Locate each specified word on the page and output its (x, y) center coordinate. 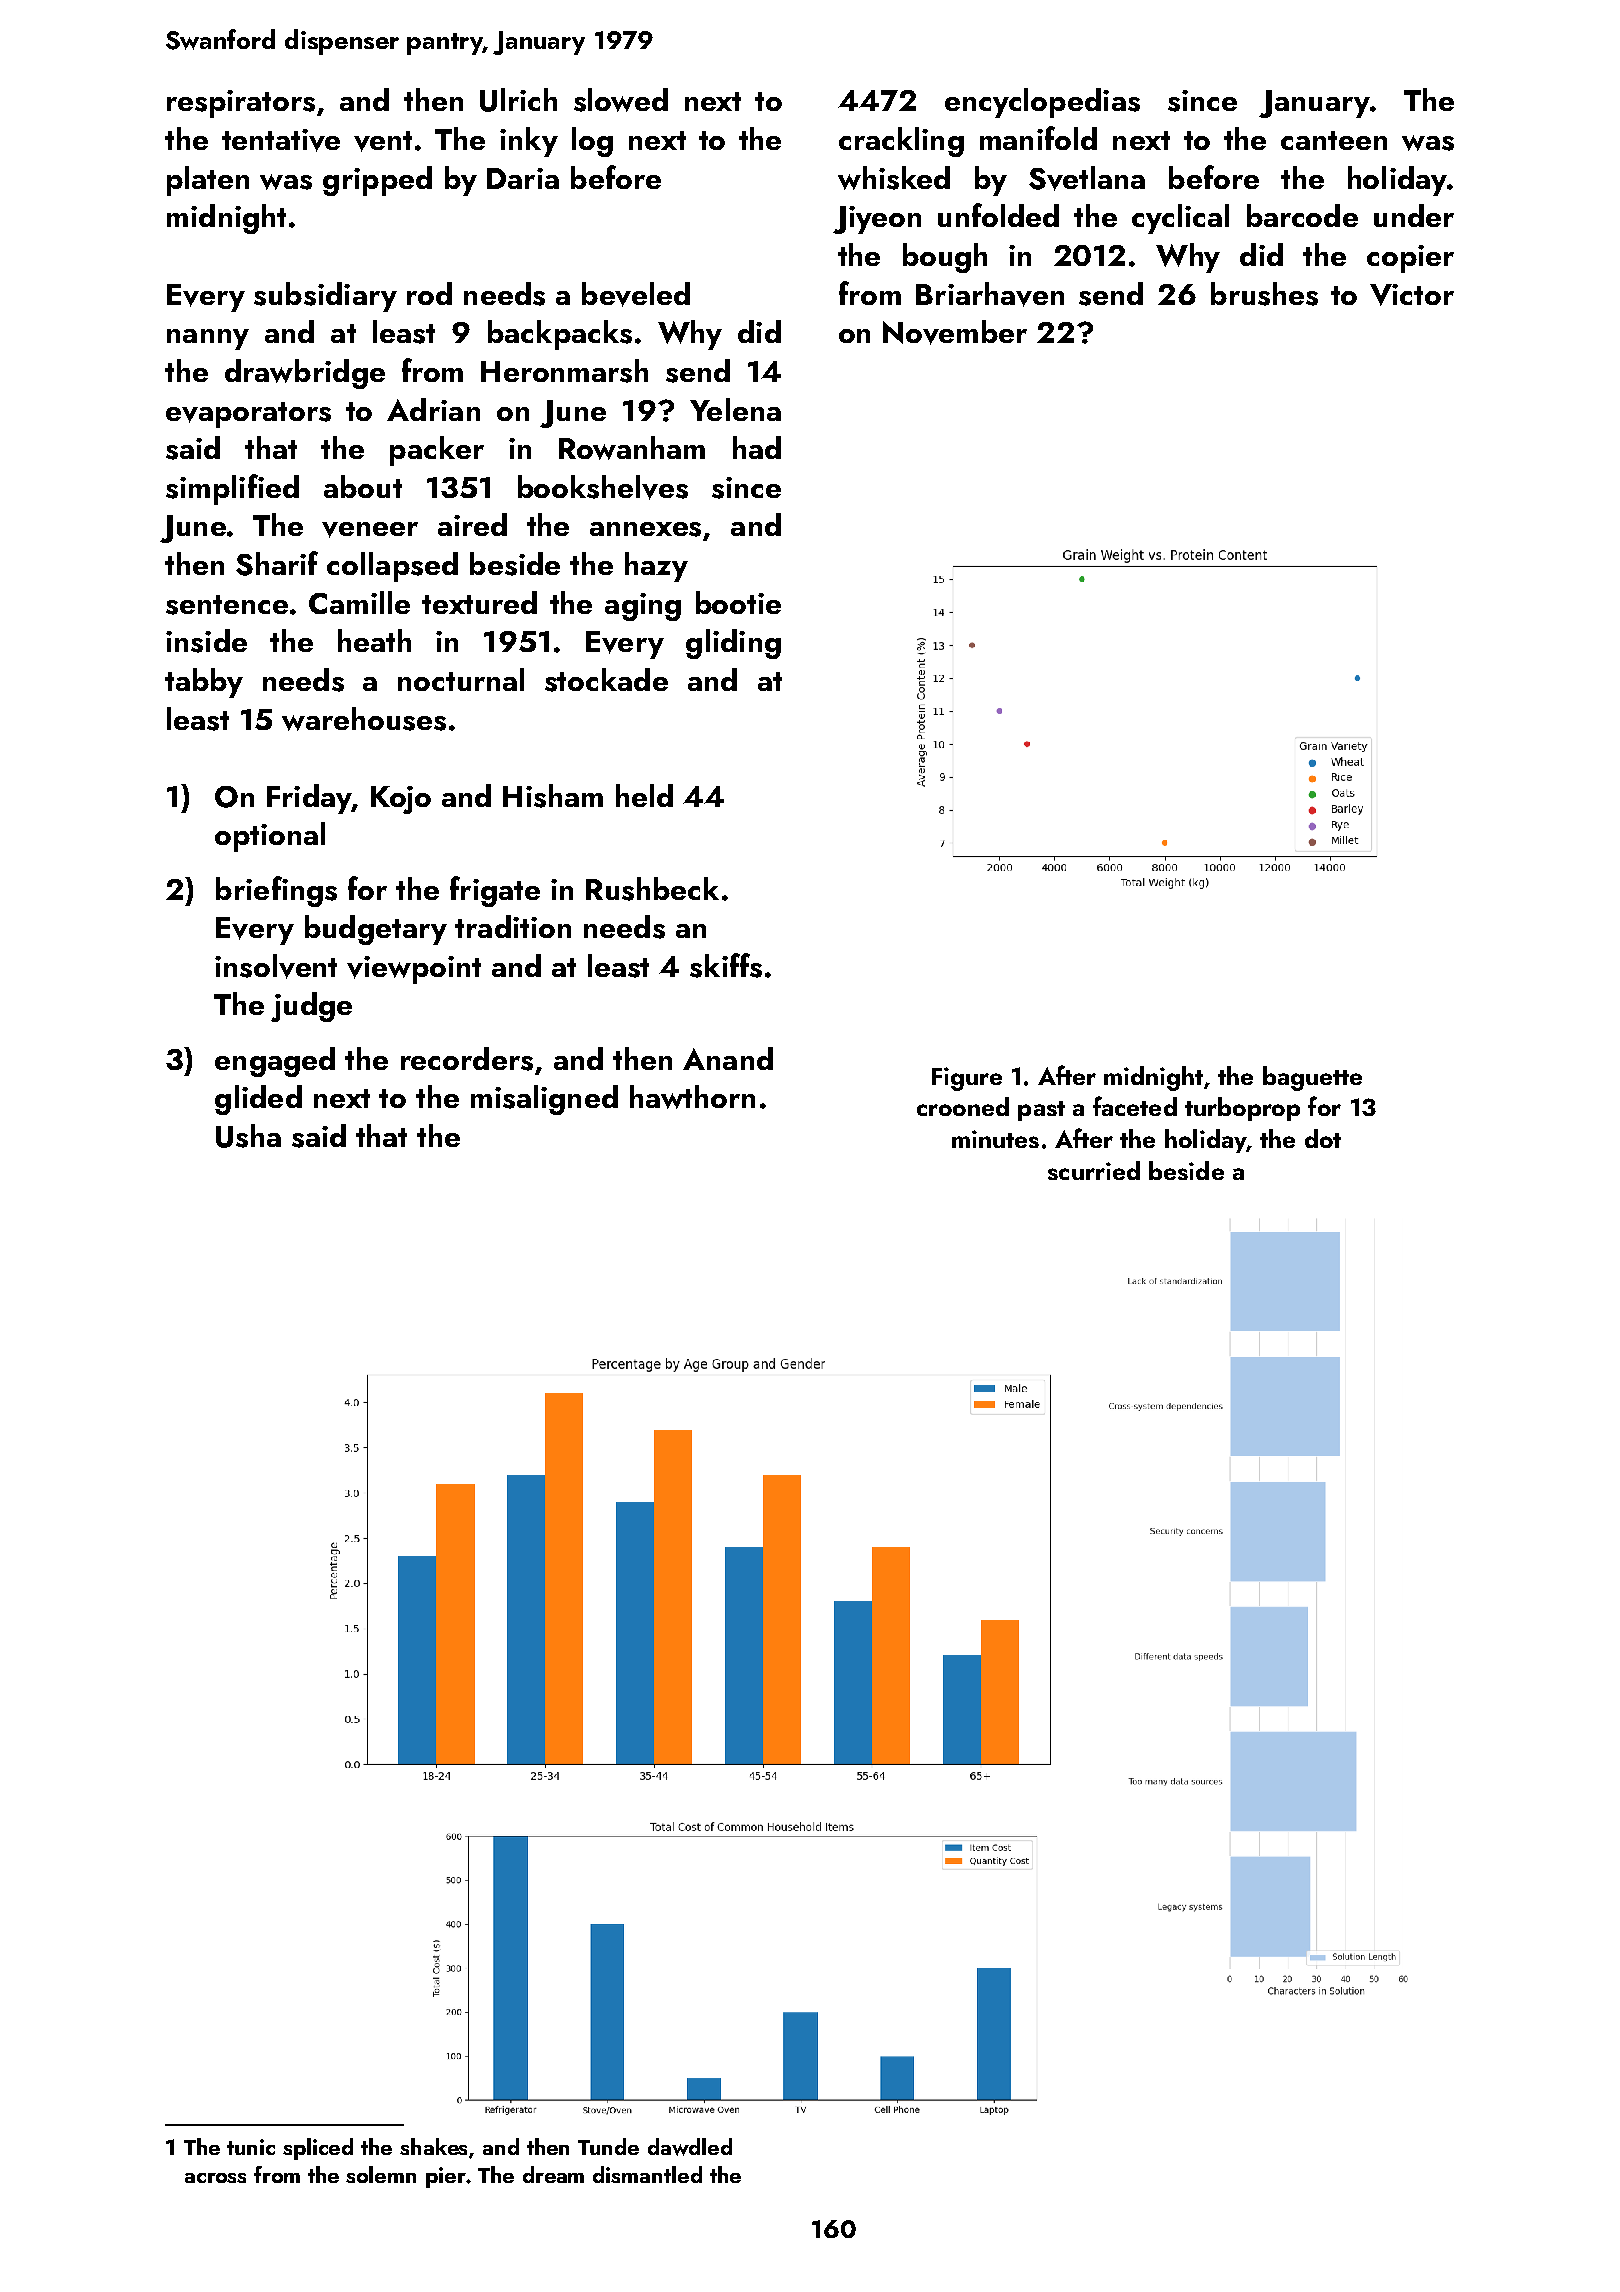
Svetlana (1087, 178)
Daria (523, 178)
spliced (318, 2149)
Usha (248, 1136)
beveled (636, 294)
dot (1323, 1138)
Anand (728, 1058)
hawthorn (692, 1097)
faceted (1135, 1106)
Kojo (401, 800)
